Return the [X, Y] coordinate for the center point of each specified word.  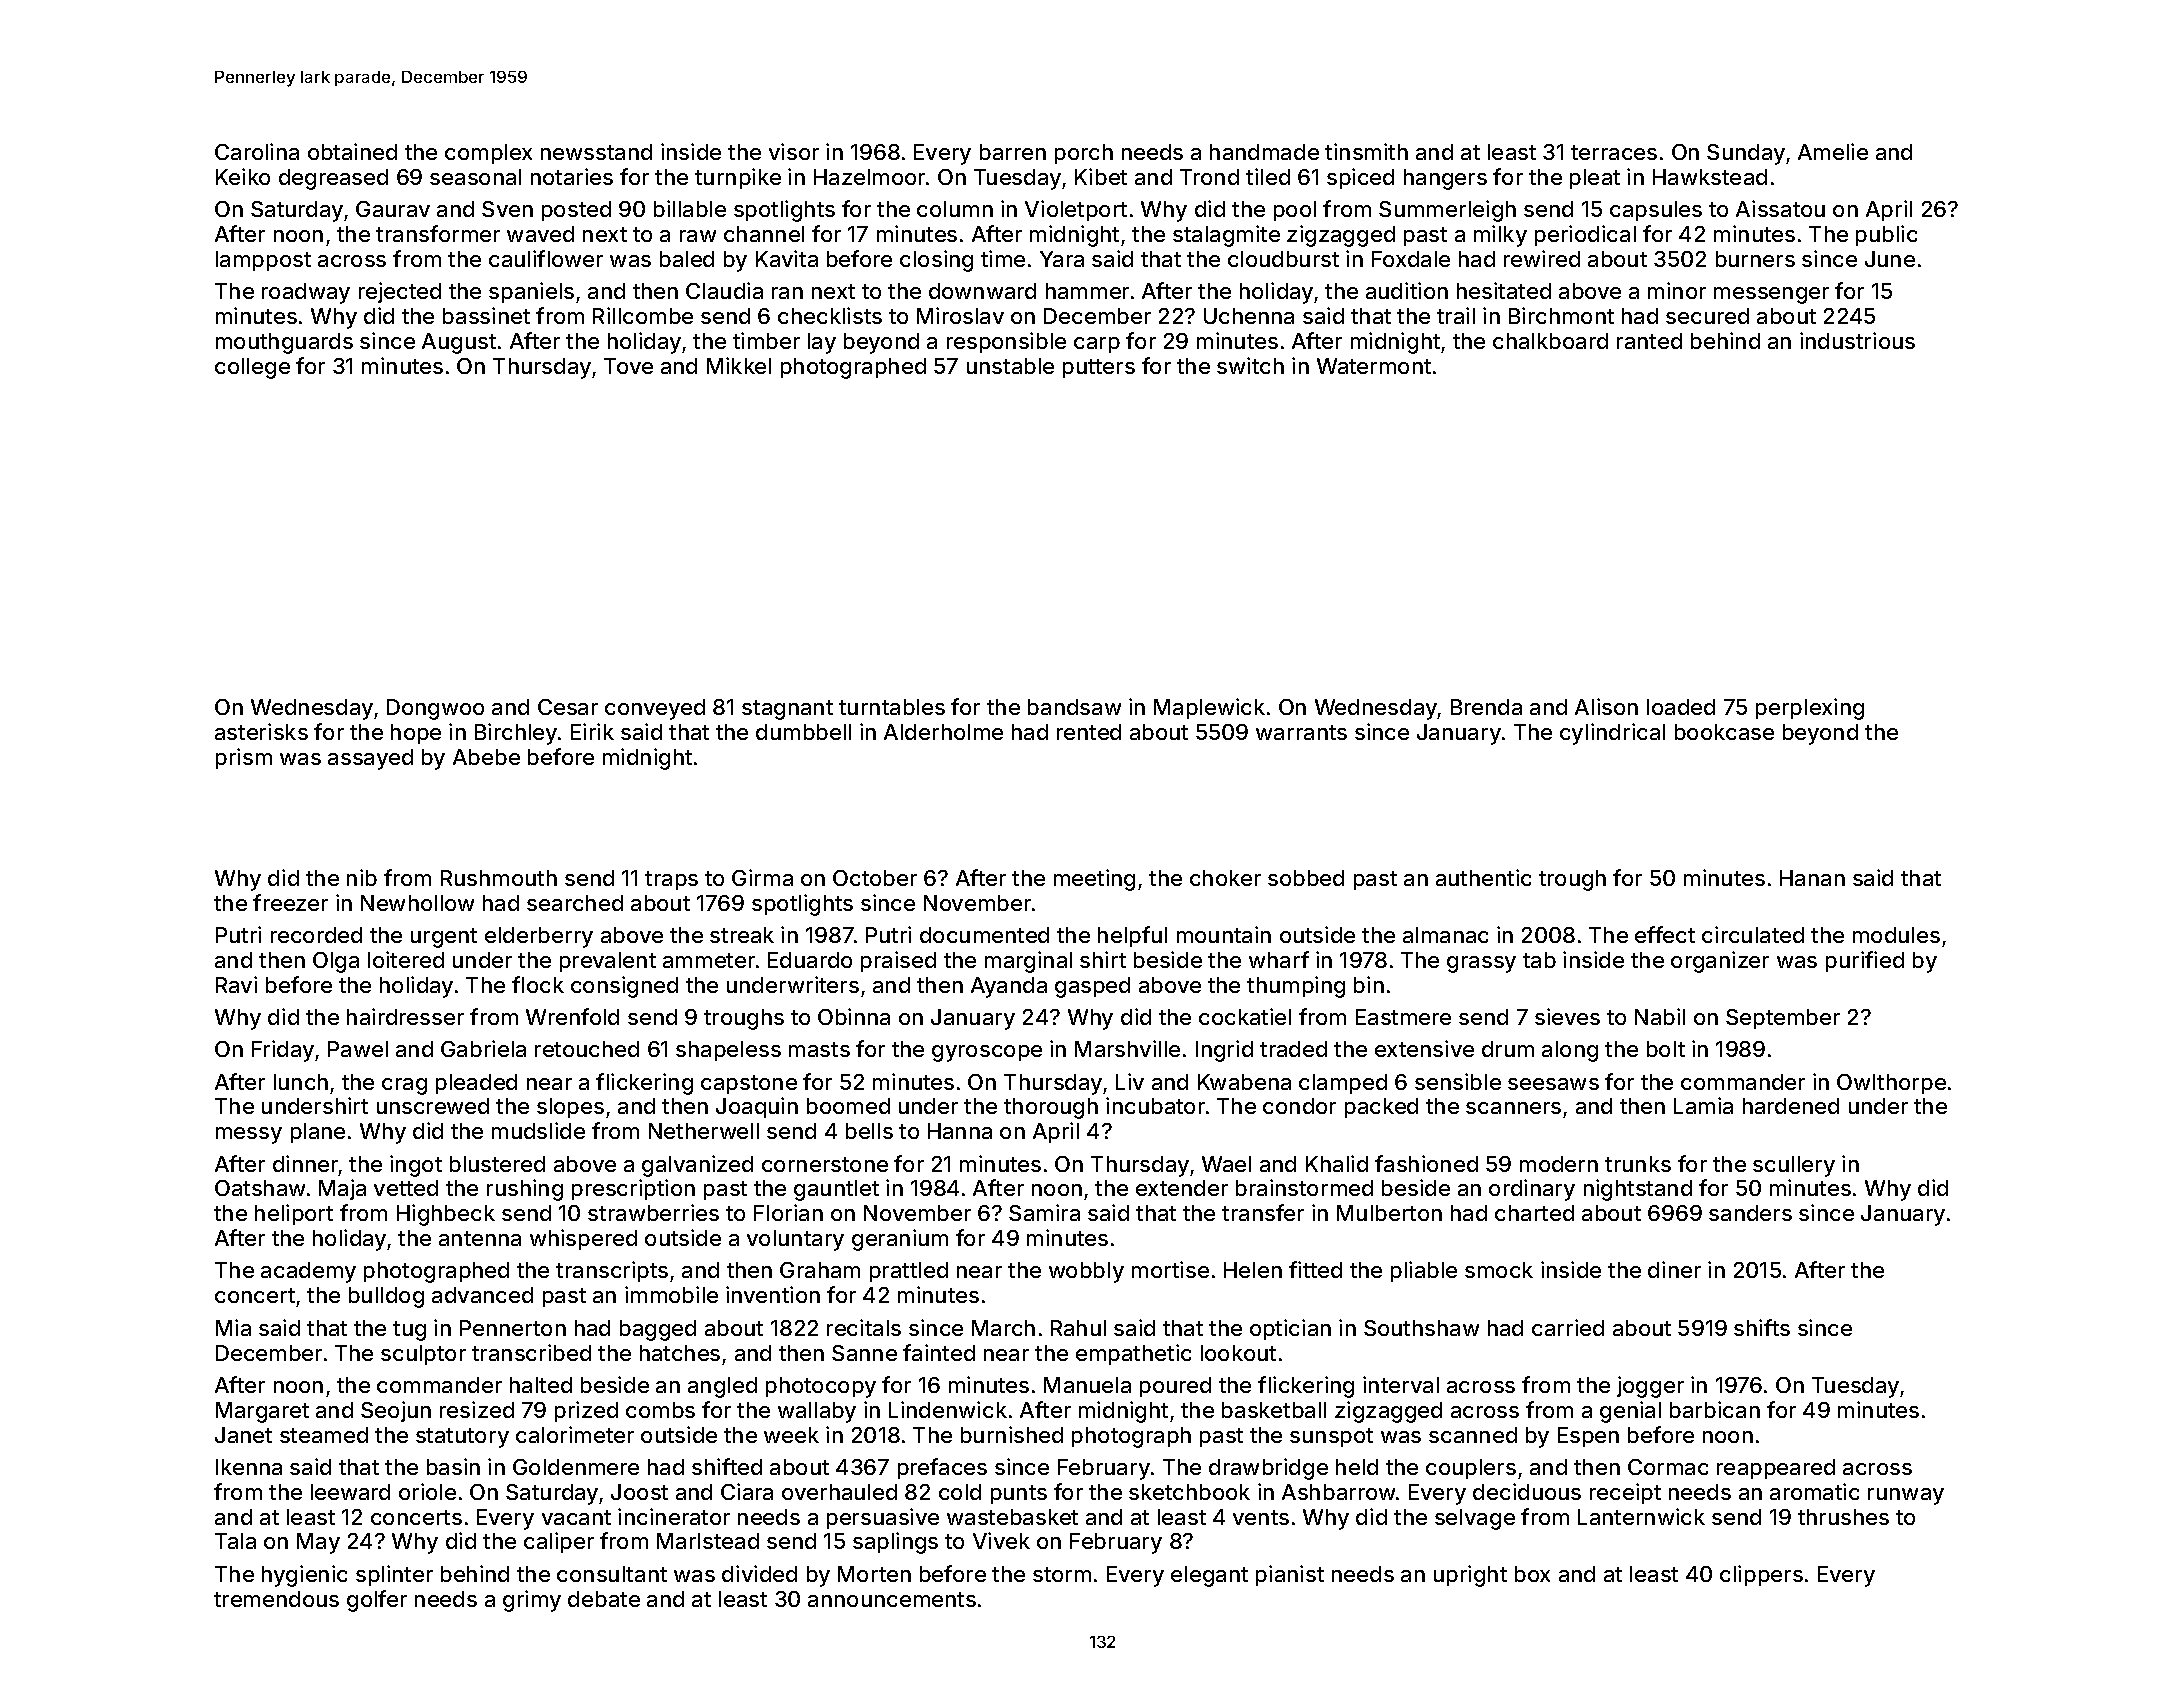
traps [671, 880]
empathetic [1133, 1354]
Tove [628, 366]
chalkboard [1550, 341]
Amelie [1833, 151]
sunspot [1331, 1437]
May [318, 1543]
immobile [671, 1294]
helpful [1132, 936]
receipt [1625, 1493]
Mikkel [739, 365]
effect [1665, 934]
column [955, 209]
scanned [1473, 1435]
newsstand [596, 152]
